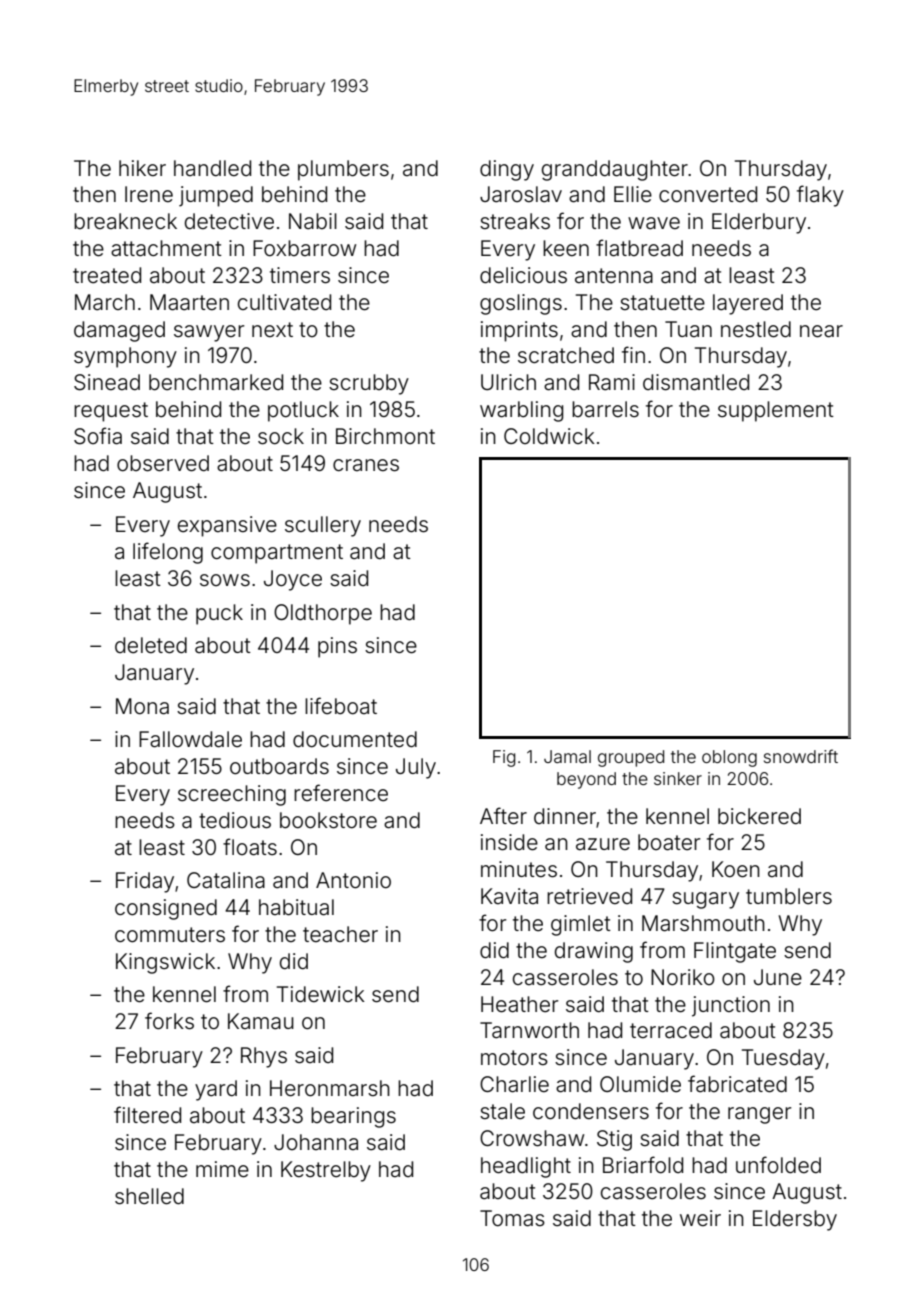 This document has height=1311, width=924. I want to click on drawing, so click(594, 952).
